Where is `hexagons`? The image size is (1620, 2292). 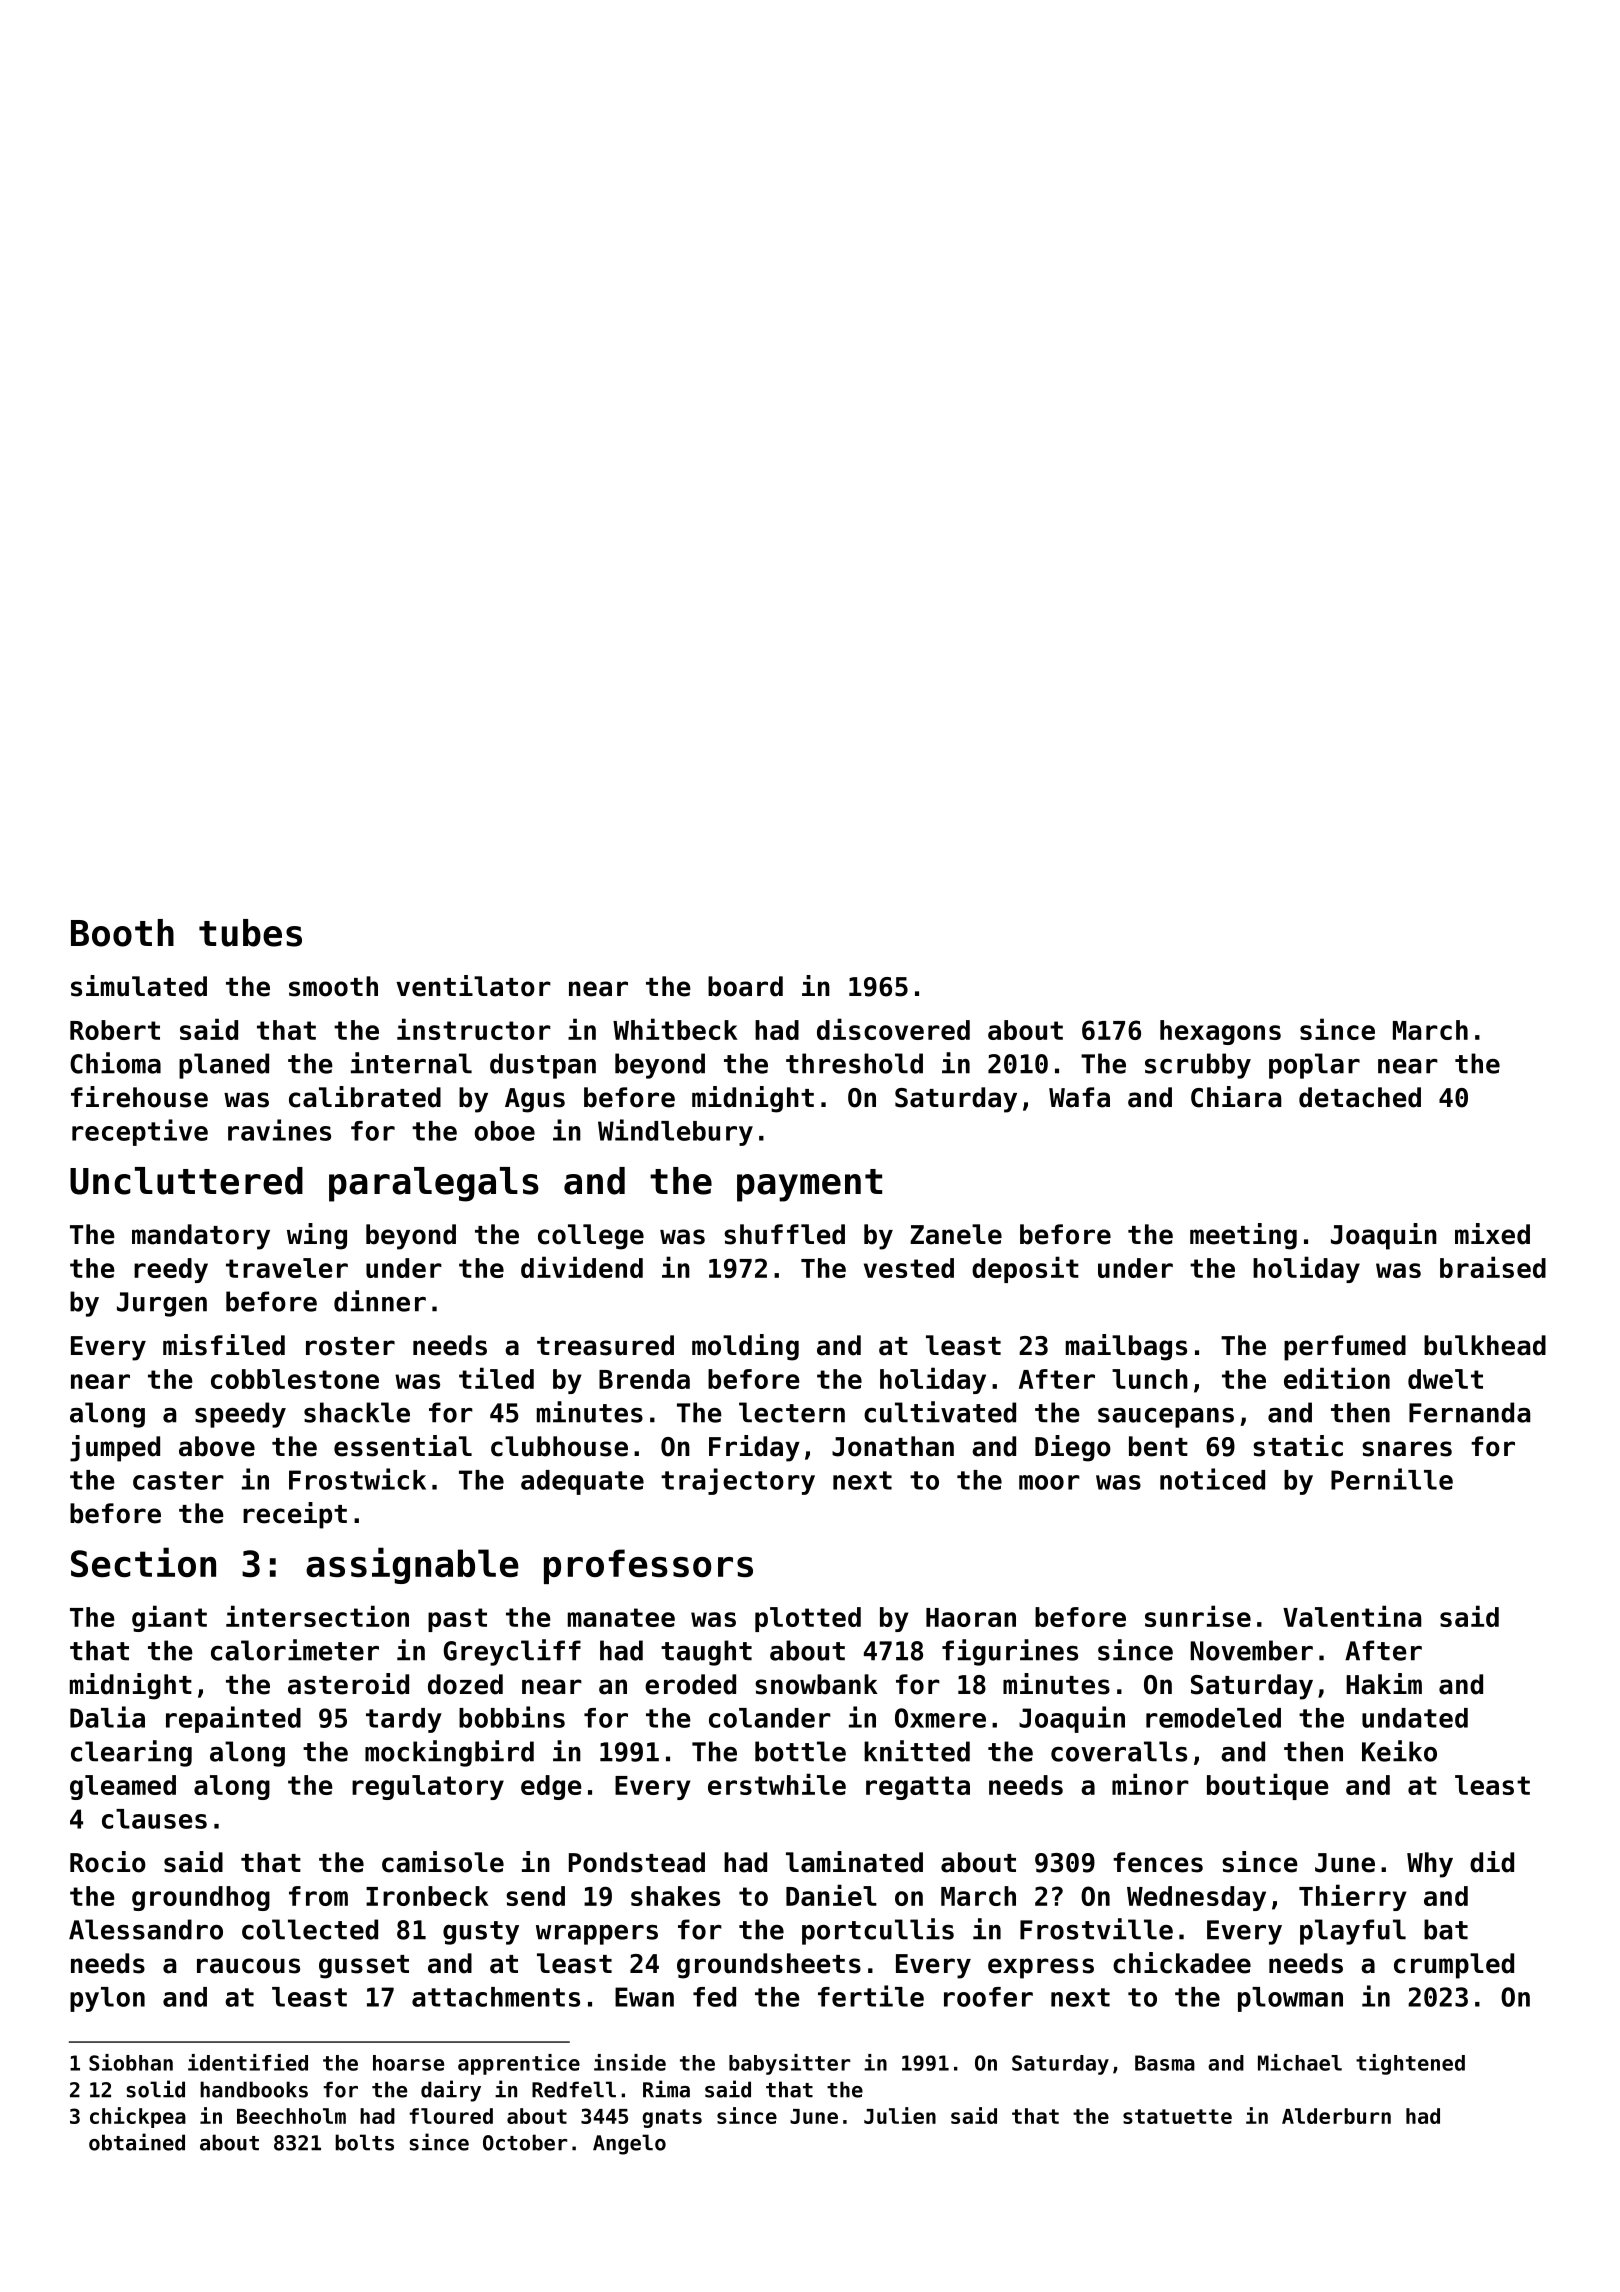
hexagons is located at coordinates (1220, 1032).
